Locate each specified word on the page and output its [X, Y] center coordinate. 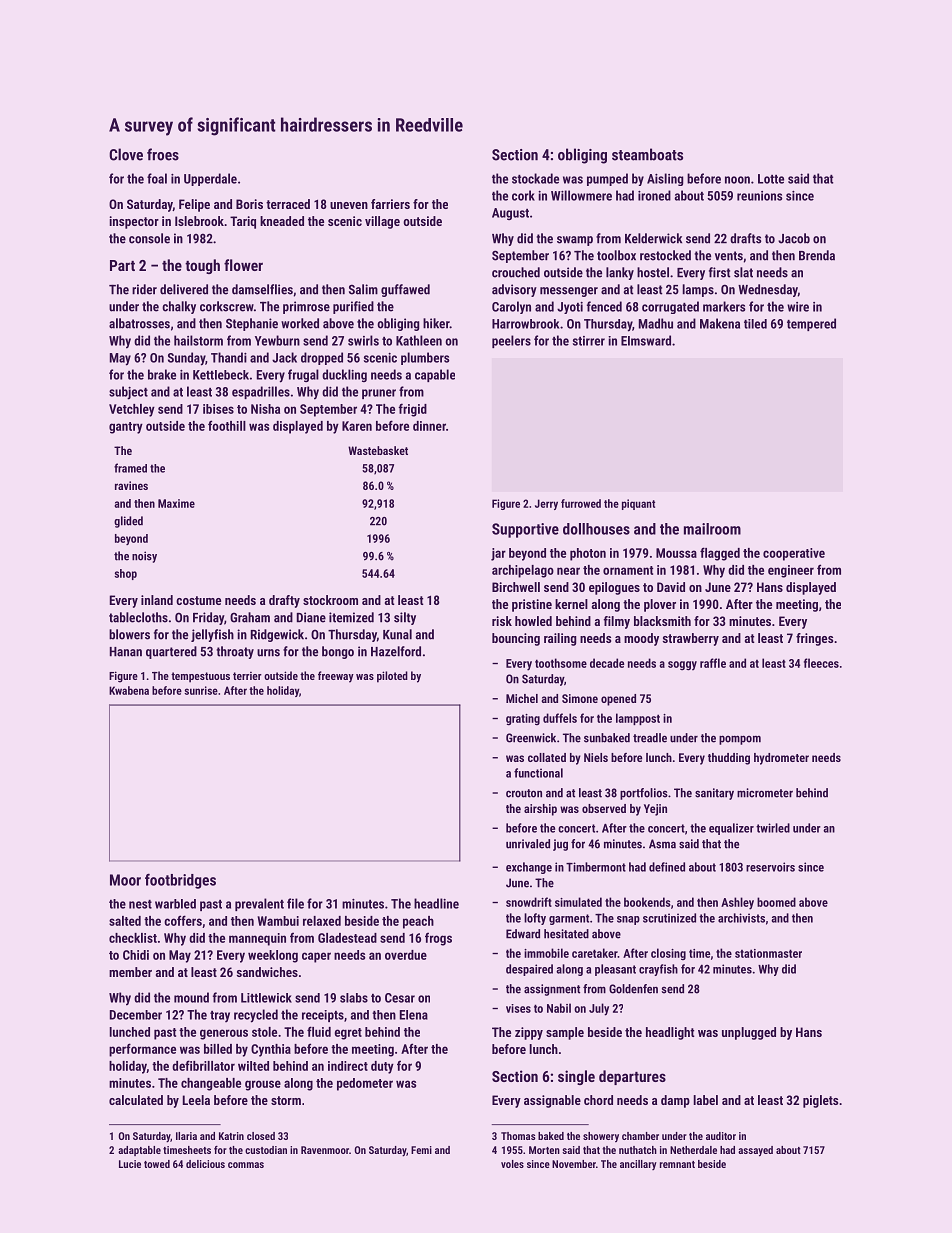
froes [163, 154]
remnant [677, 1164]
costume [198, 600]
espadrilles [261, 392]
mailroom [712, 529]
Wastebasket [378, 450]
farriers [390, 204]
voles [512, 1164]
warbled [175, 904]
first [720, 272]
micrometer [765, 793]
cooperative [794, 554]
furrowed [581, 503]
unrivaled [528, 844]
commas [246, 1165]
